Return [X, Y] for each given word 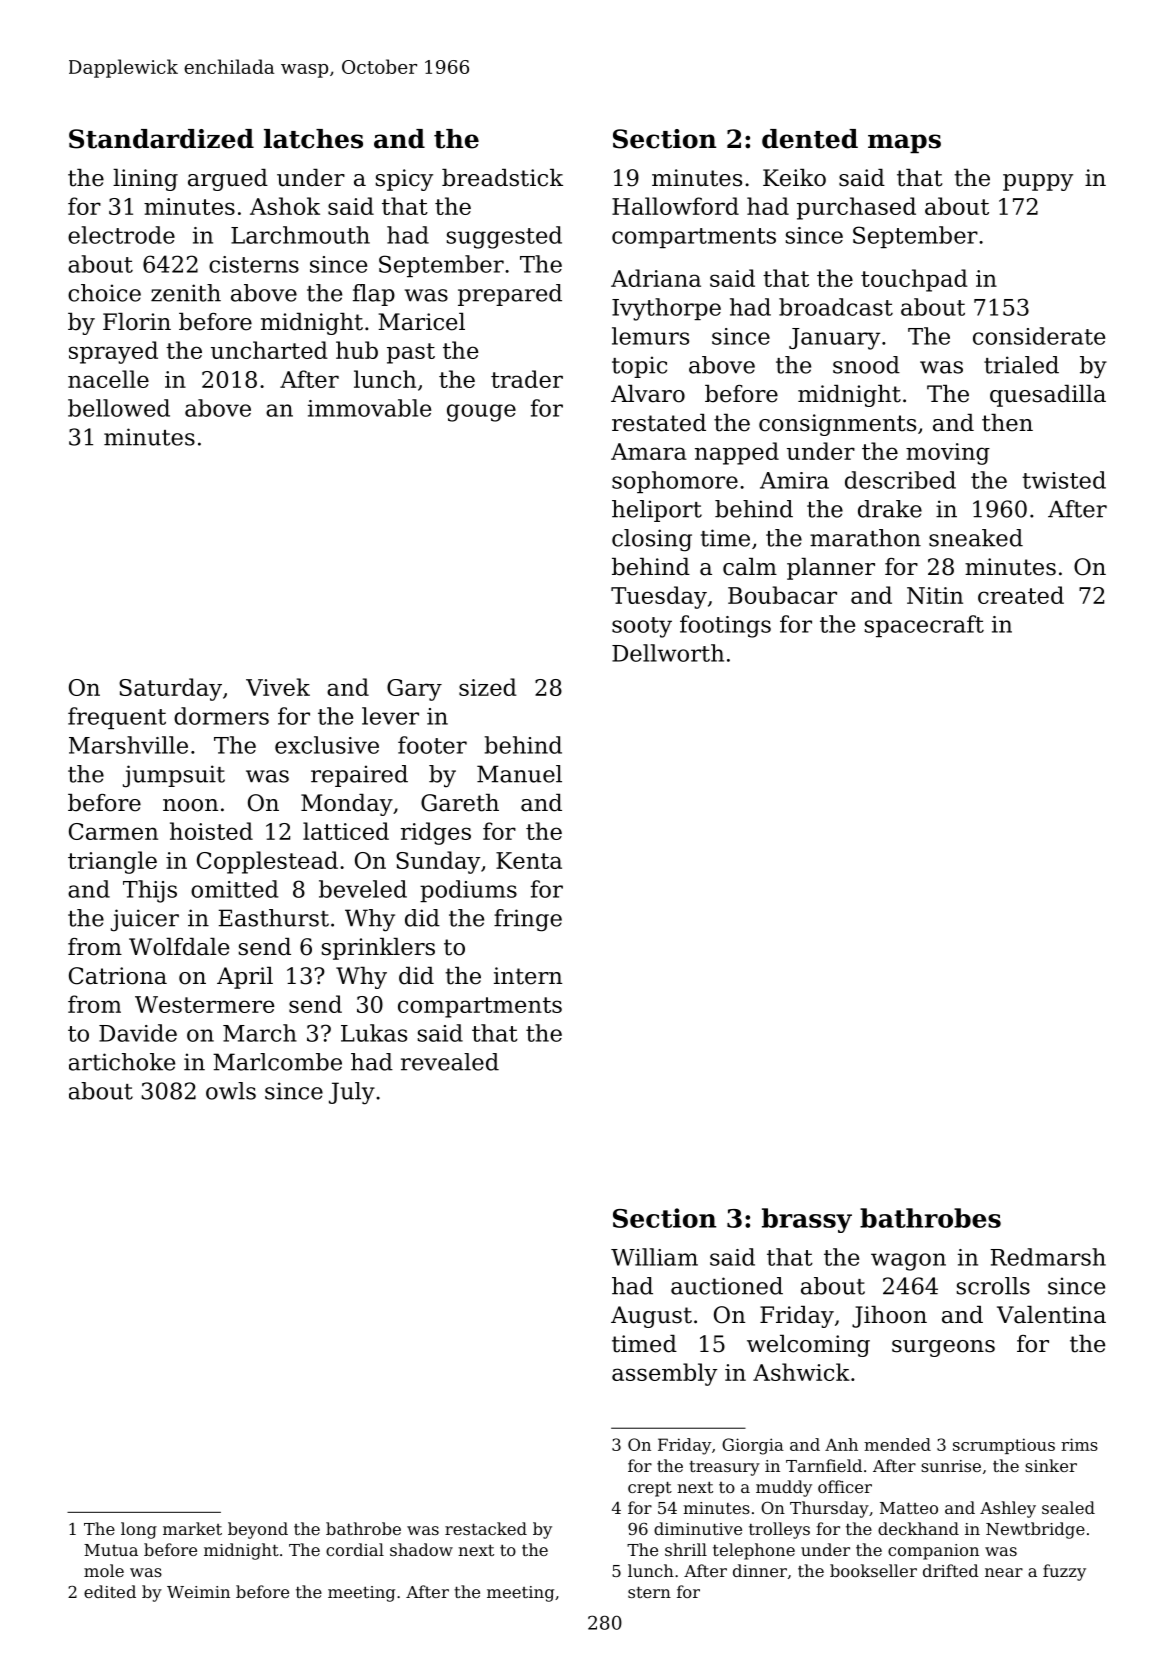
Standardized [161, 139]
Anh [841, 1444]
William [654, 1257]
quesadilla [1048, 396]
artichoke [122, 1062]
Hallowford [675, 206]
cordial [355, 1549]
